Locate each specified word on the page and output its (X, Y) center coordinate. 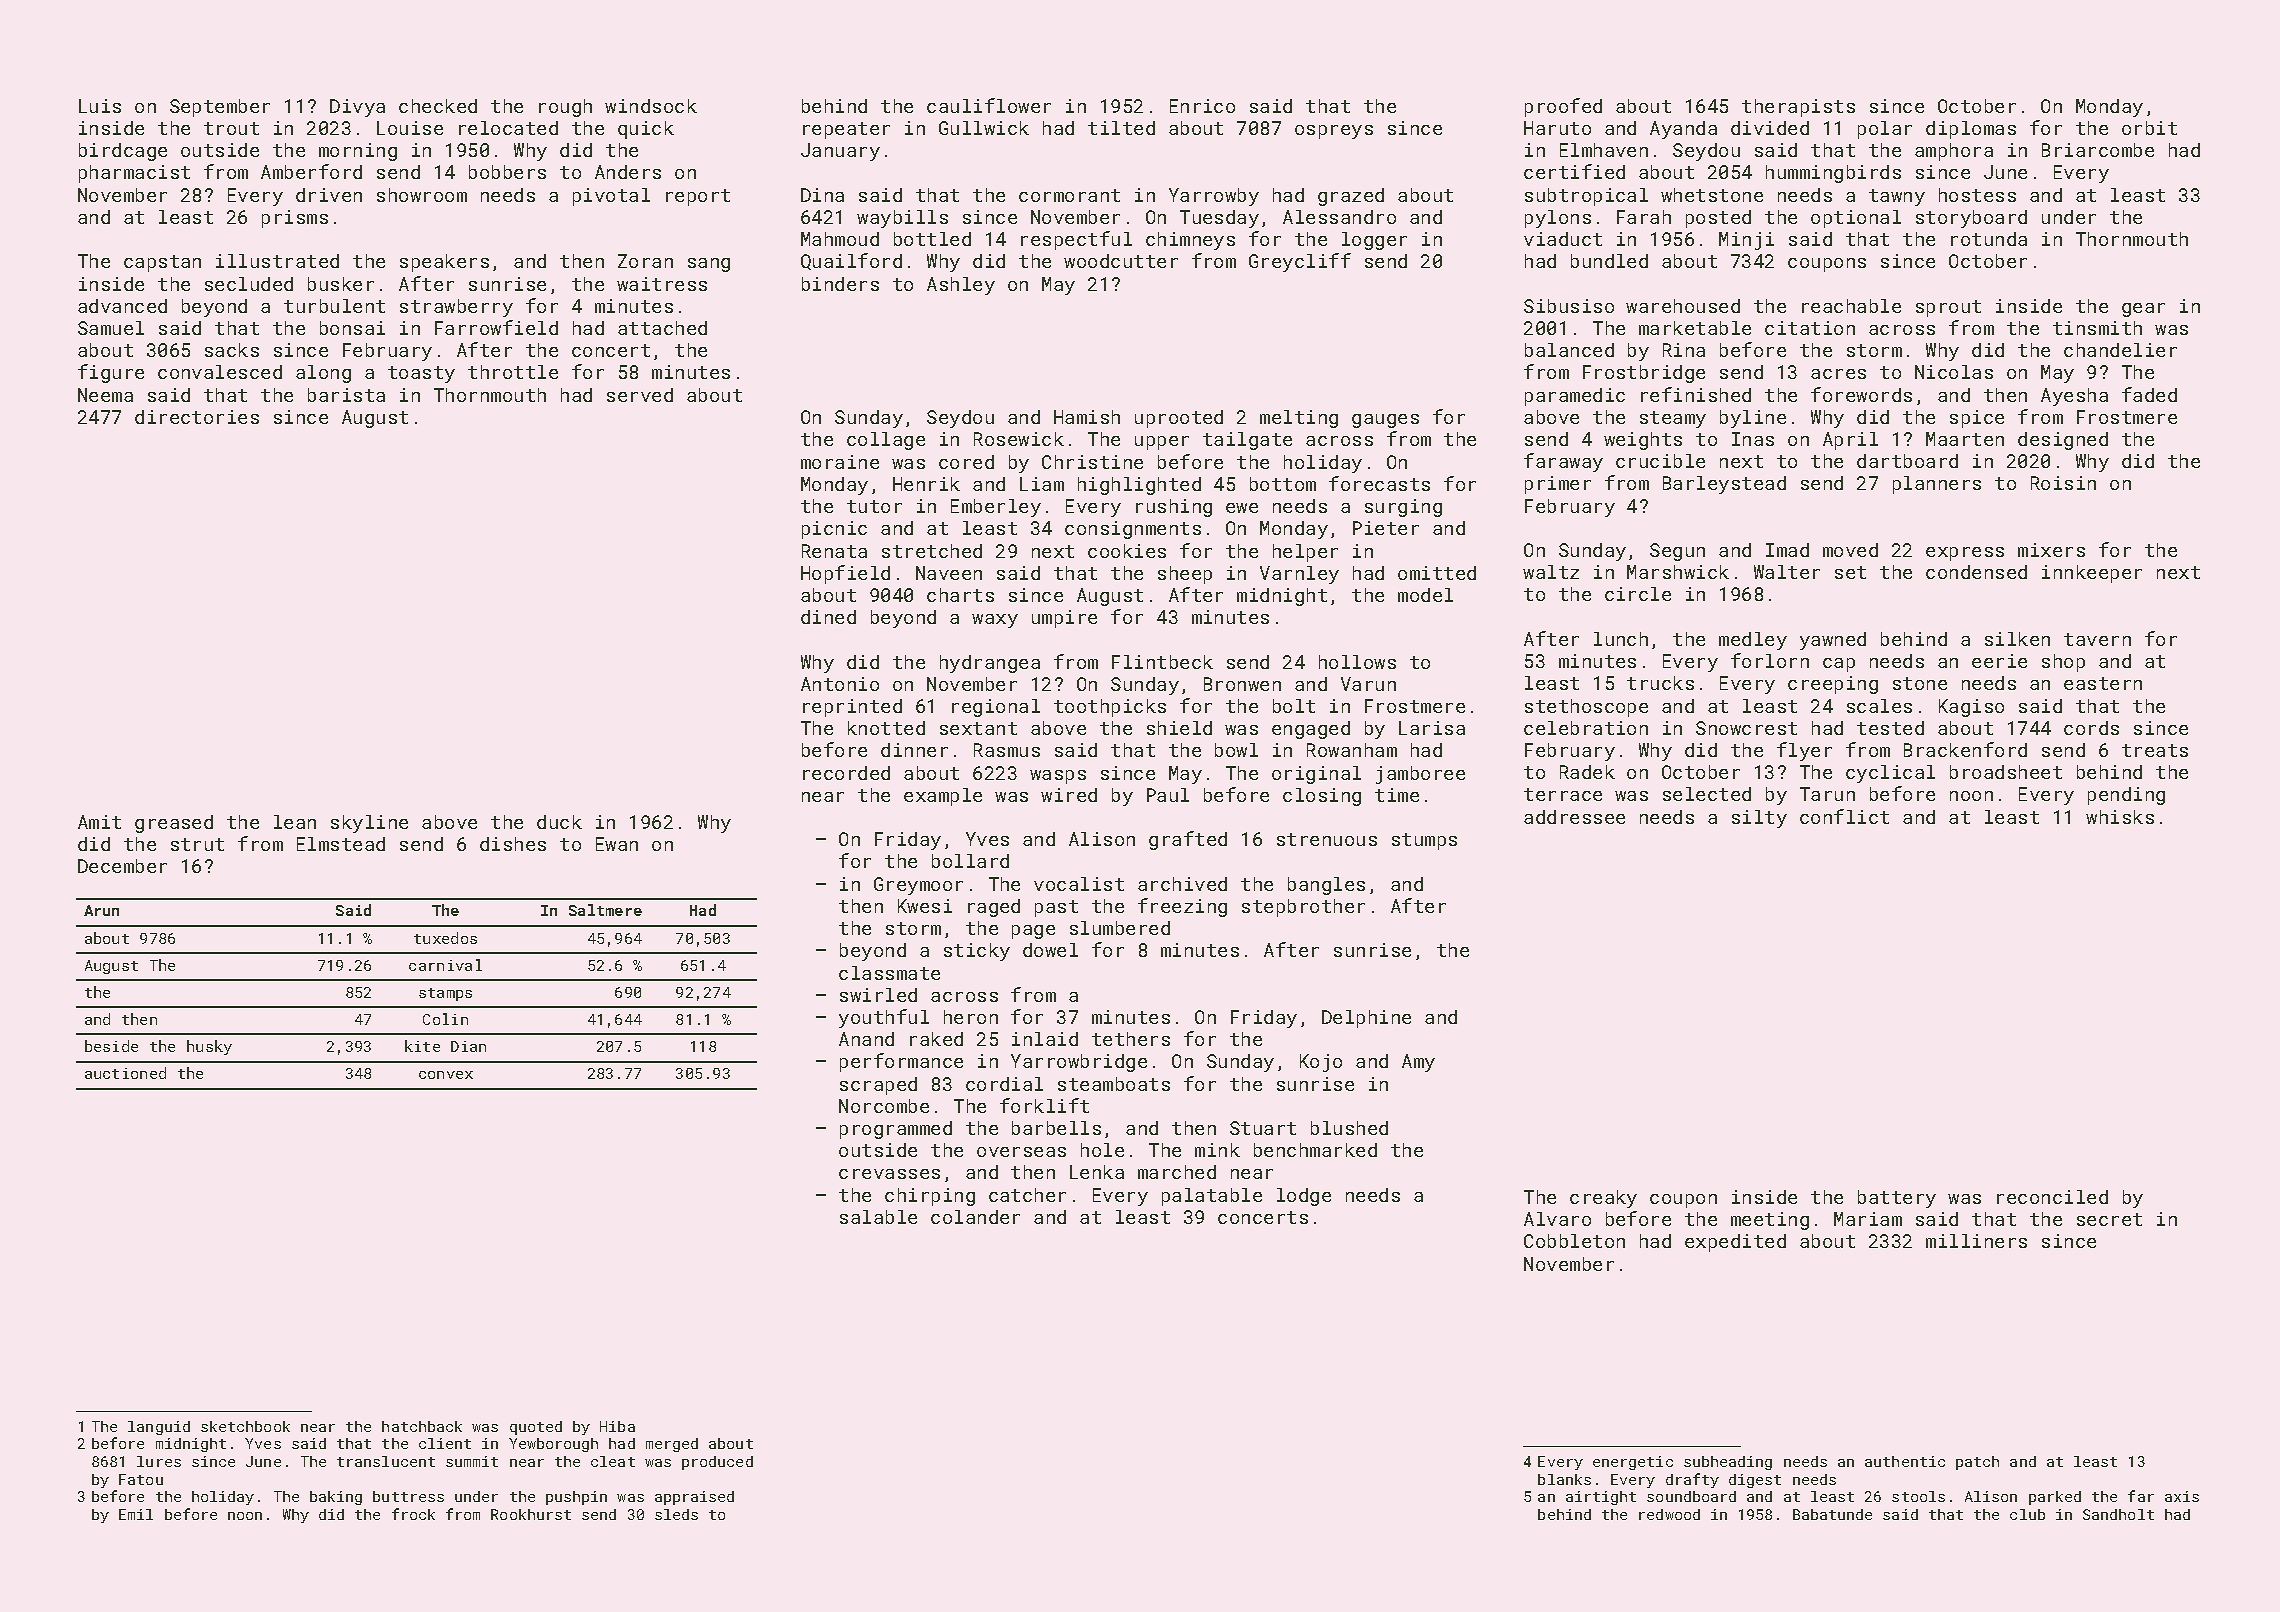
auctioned (125, 1073)
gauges (1385, 421)
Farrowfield (496, 327)
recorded (846, 773)
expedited (1735, 1243)
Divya (357, 108)
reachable (1851, 306)
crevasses (889, 1174)
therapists (1798, 108)
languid (159, 1428)
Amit (99, 822)
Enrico (1202, 106)
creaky (1603, 1199)
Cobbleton (1574, 1241)
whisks (2120, 817)
